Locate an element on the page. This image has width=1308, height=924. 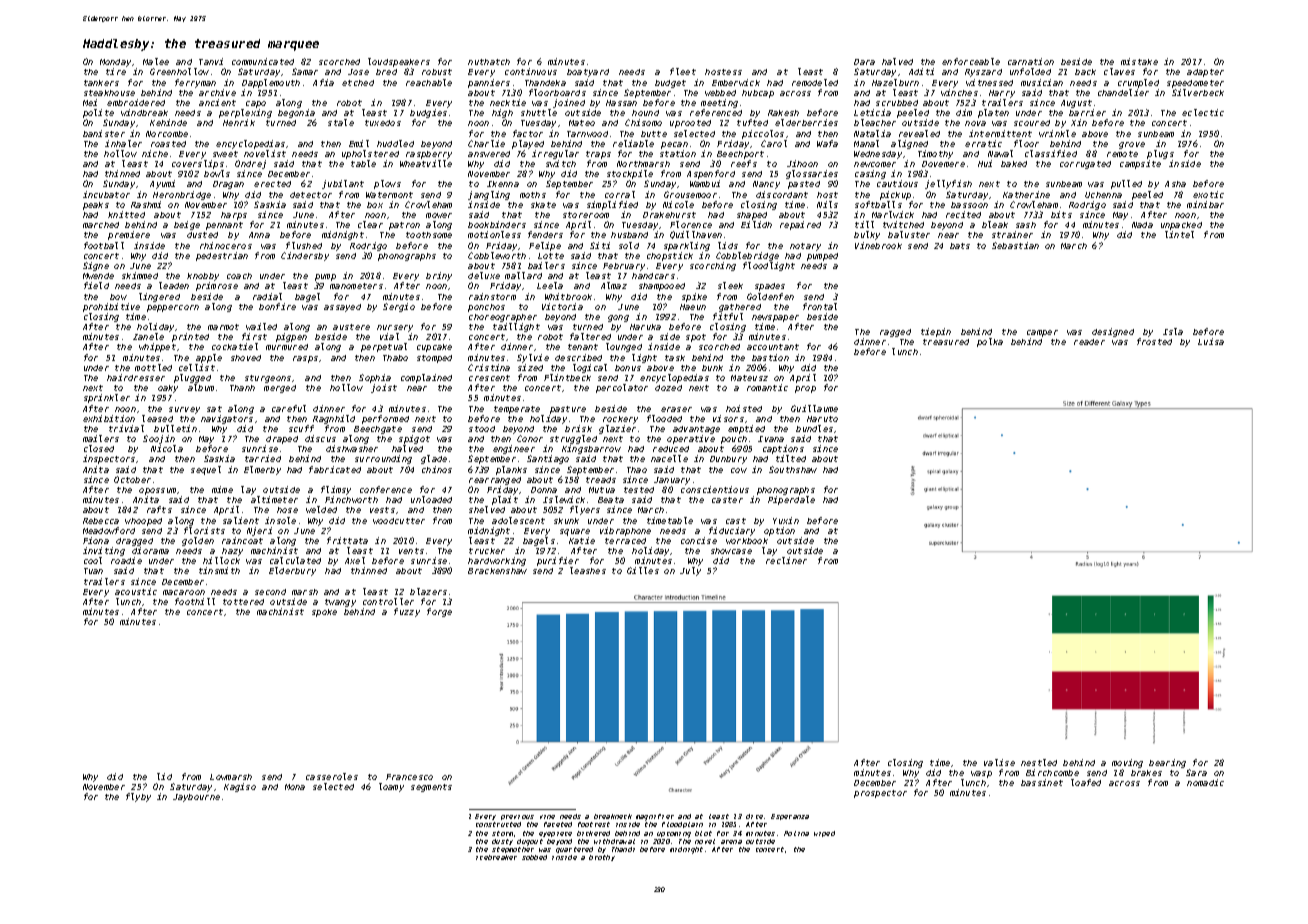
lintel is located at coordinates (1179, 234).
